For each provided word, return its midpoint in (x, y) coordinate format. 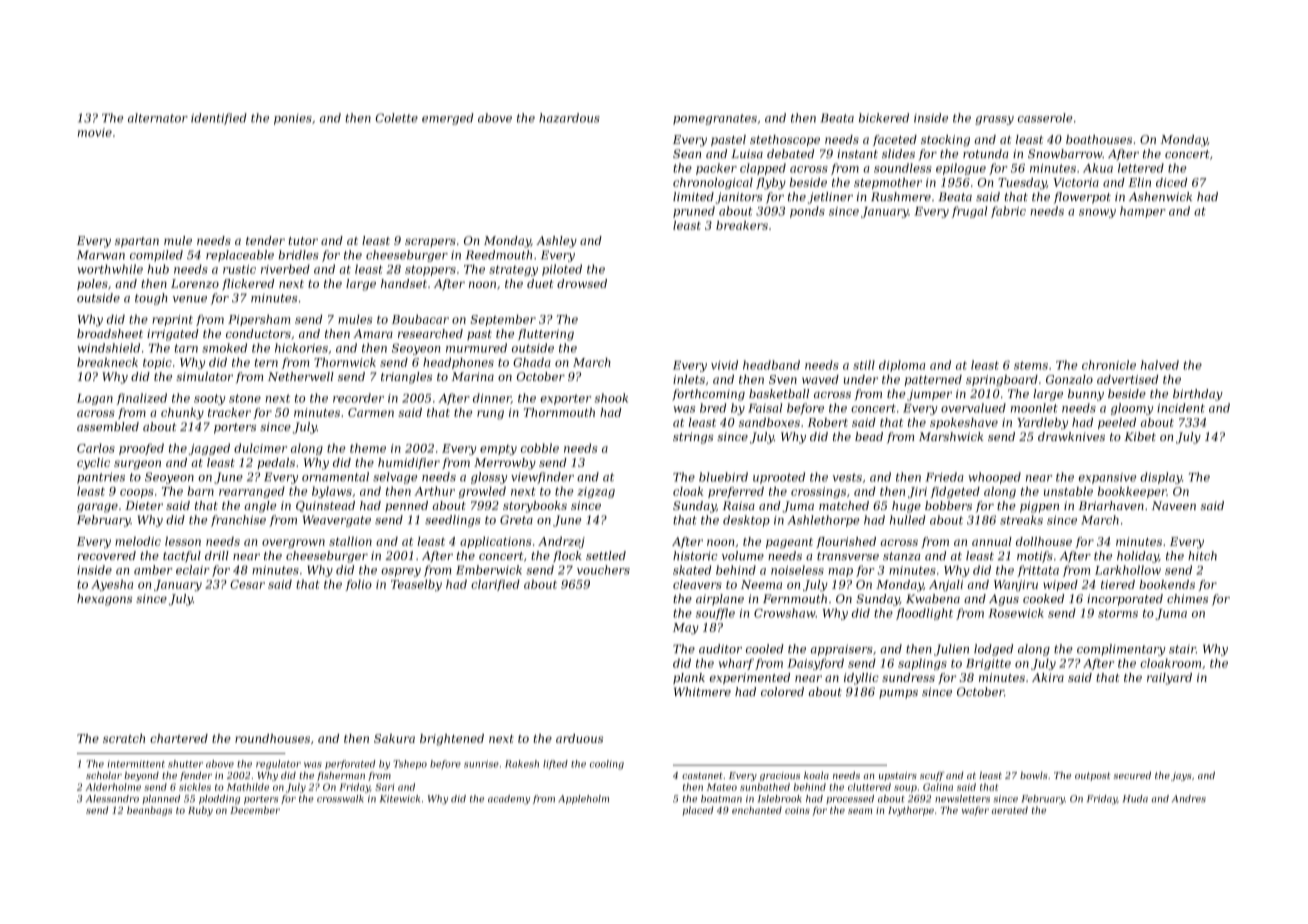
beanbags (149, 811)
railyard (1169, 679)
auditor (720, 649)
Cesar (247, 584)
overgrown (293, 543)
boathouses (1099, 139)
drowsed (582, 283)
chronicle (1109, 365)
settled (606, 555)
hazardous (569, 118)
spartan (137, 242)
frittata (1038, 571)
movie (95, 132)
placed (698, 811)
